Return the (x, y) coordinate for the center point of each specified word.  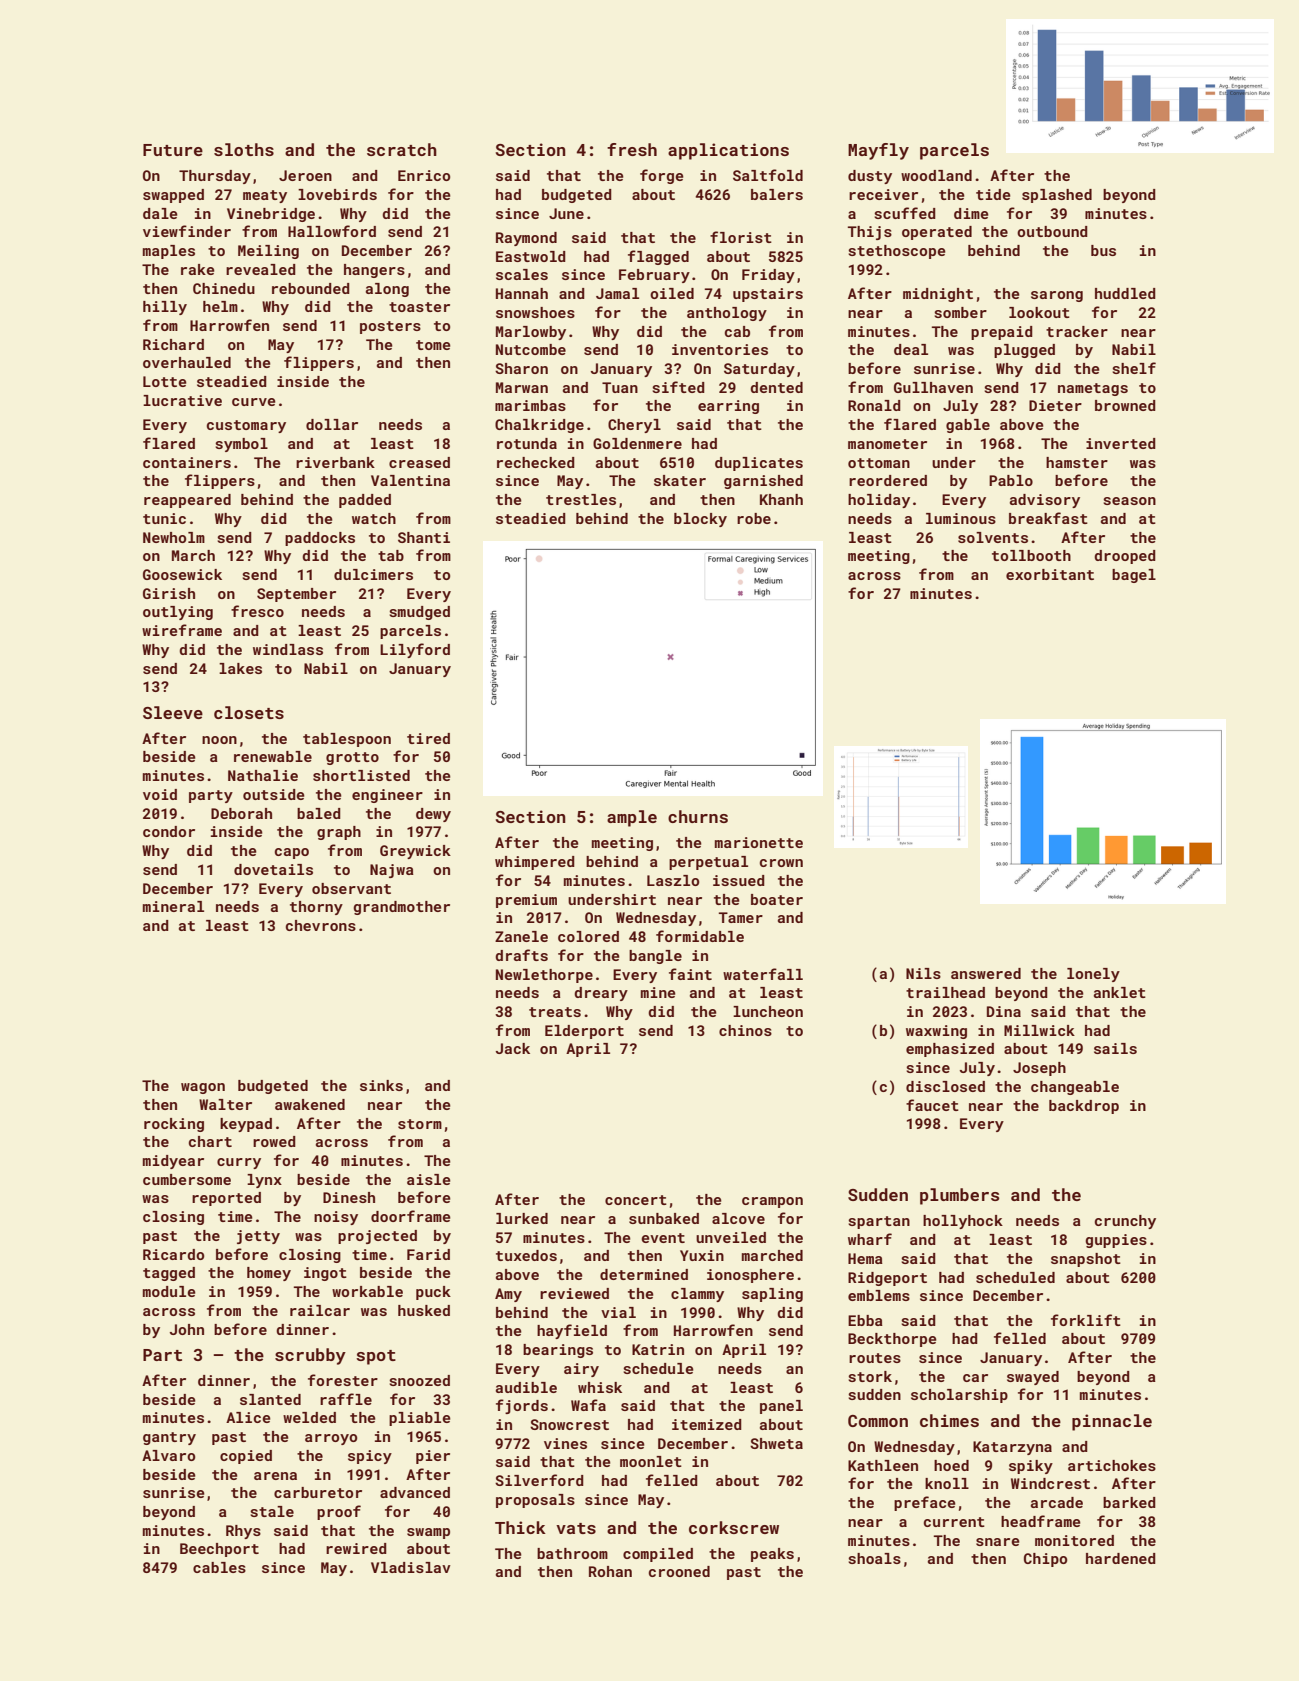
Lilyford (415, 650)
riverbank (335, 462)
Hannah (522, 293)
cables (219, 1567)
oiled (672, 293)
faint (690, 974)
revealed (261, 269)
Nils (923, 973)
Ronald (874, 405)
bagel (1134, 576)
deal (911, 349)
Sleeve (173, 712)
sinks (381, 1085)
